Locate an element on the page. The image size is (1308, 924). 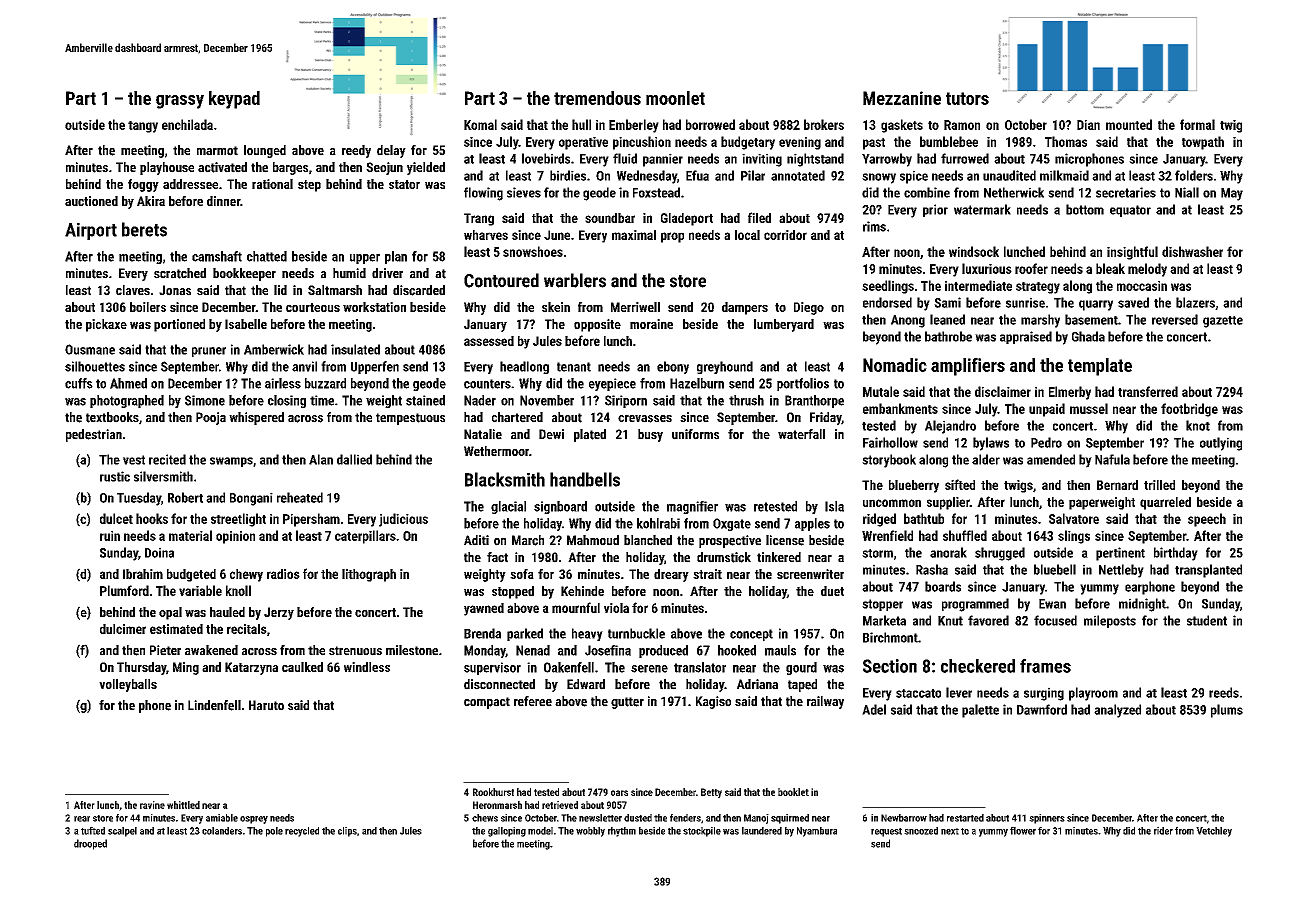
concept is located at coordinates (751, 635).
